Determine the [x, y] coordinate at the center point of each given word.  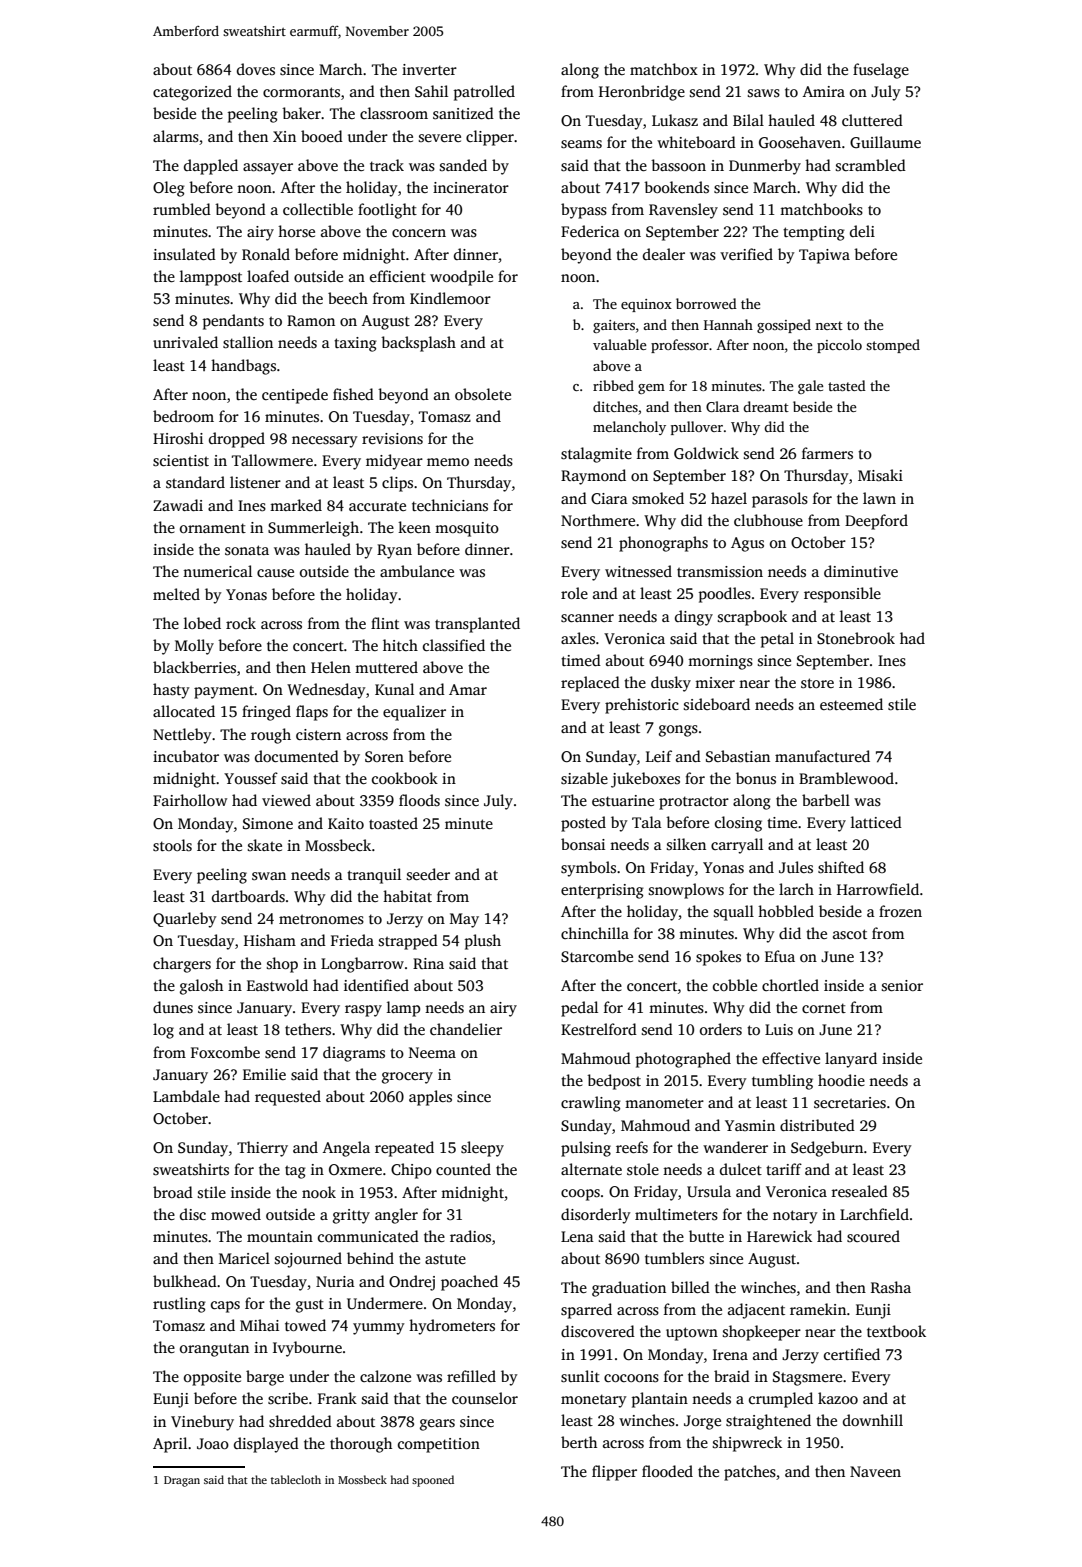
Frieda [352, 940]
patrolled [484, 93]
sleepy [482, 1149]
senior [902, 985]
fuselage [881, 71]
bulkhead [185, 1281]
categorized [192, 93]
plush [483, 942]
